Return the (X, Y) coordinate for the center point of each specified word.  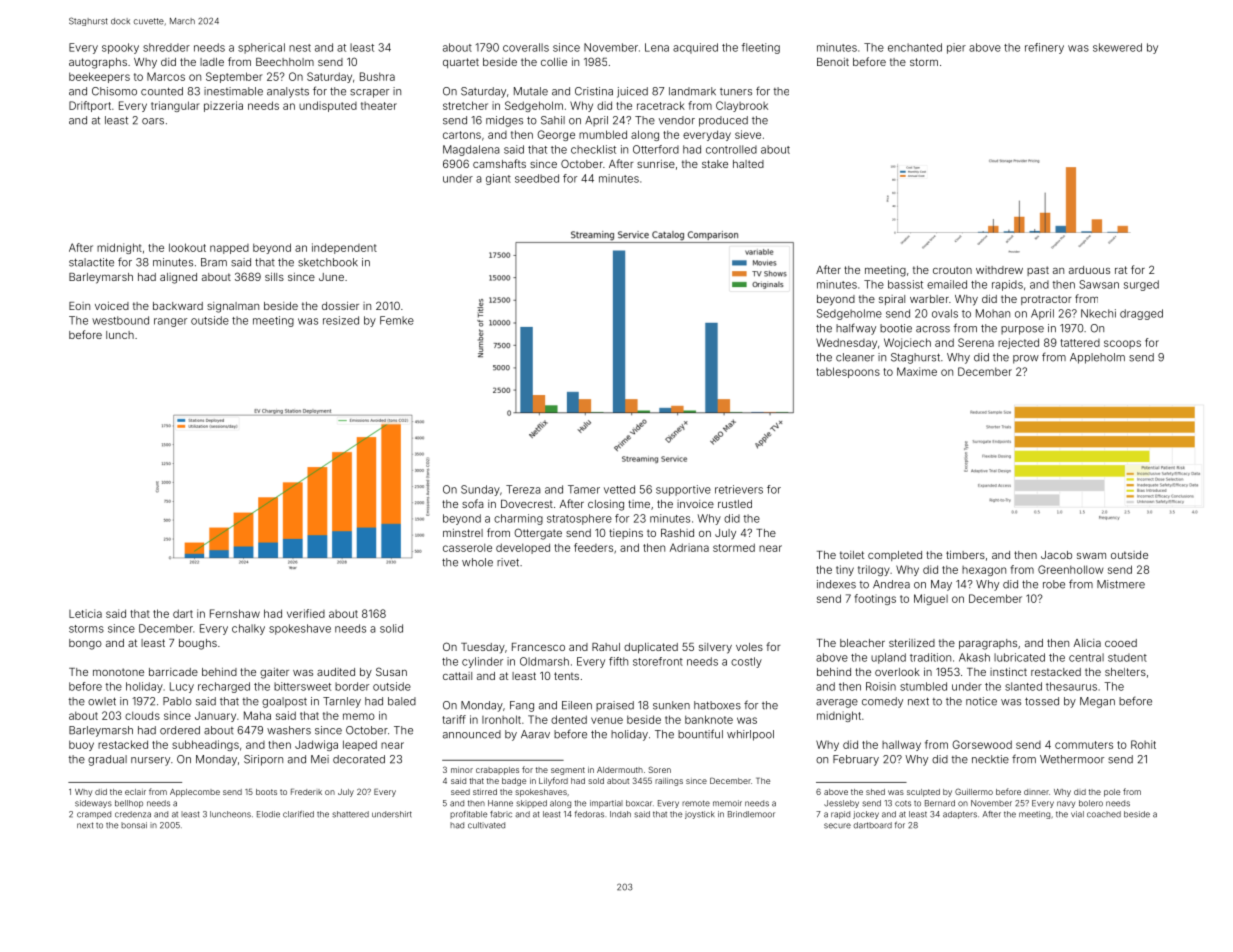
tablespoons (848, 372)
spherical (261, 48)
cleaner (855, 357)
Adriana (689, 547)
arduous (1089, 270)
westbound (120, 320)
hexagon (984, 571)
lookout (187, 247)
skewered (1117, 47)
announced (472, 734)
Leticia (85, 613)
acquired (695, 48)
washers (289, 730)
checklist (593, 149)
